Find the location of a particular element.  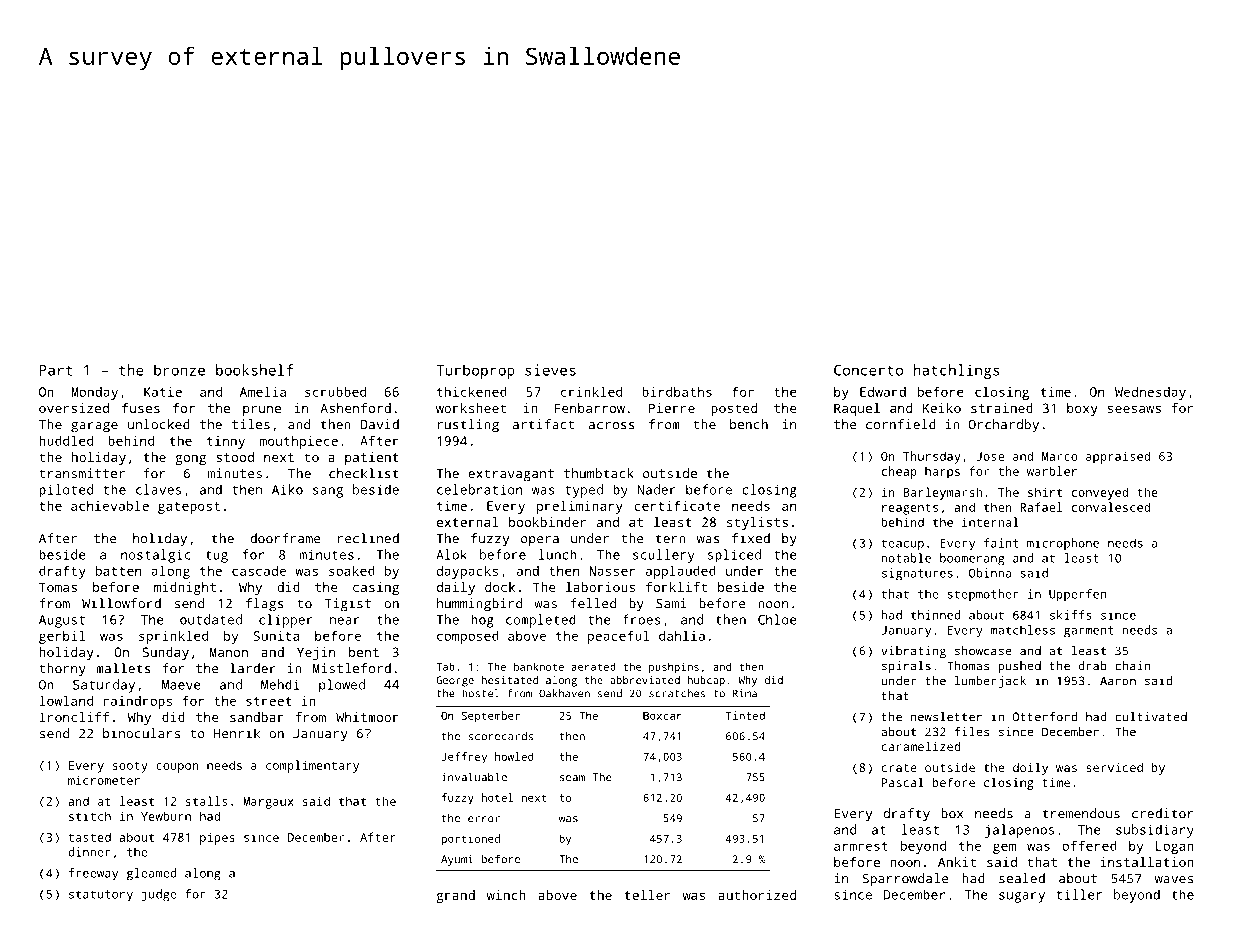

bronze is located at coordinates (179, 370).
